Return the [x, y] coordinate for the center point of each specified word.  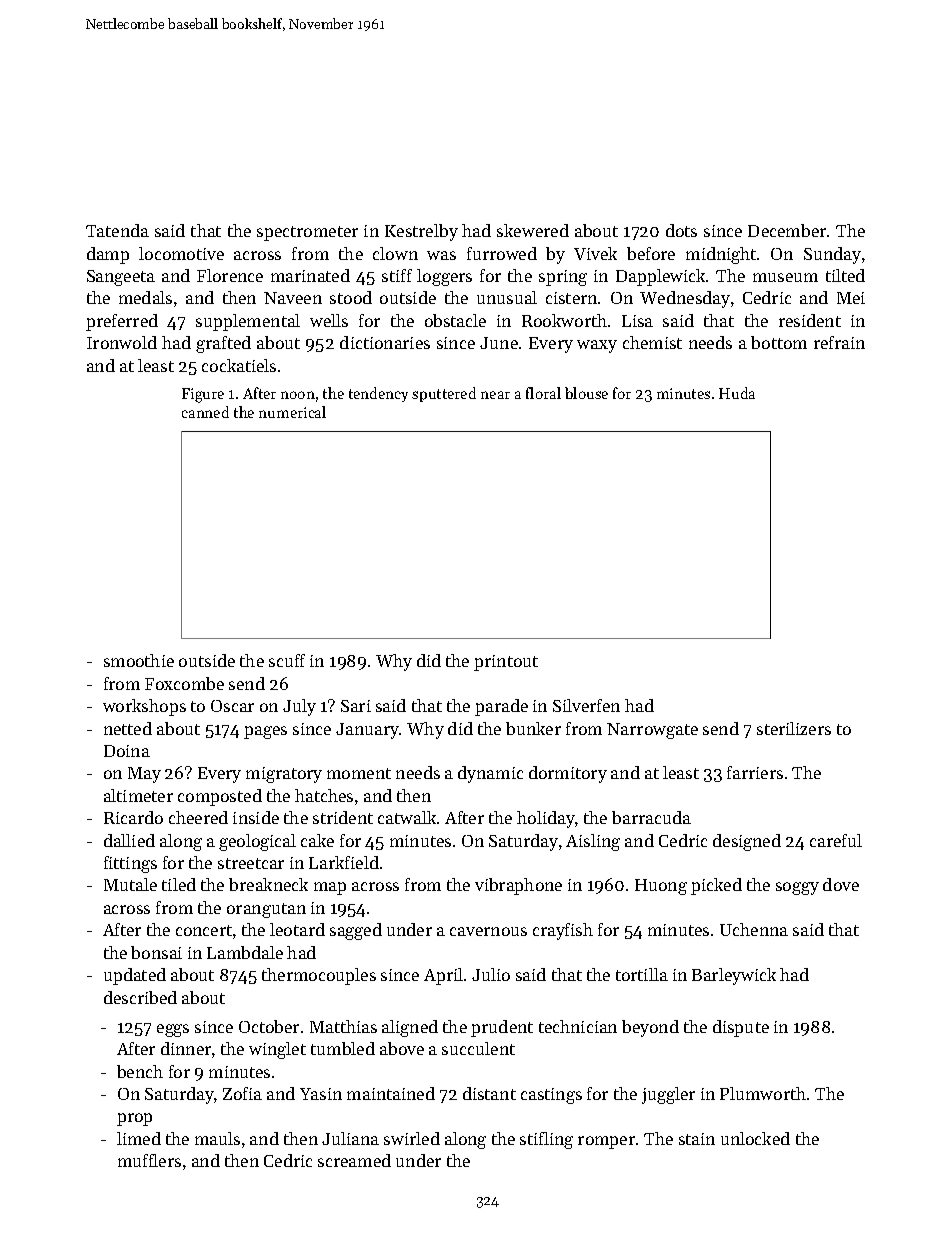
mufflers [149, 1160]
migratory [284, 775]
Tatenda [117, 230]
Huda [737, 393]
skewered [533, 230]
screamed [354, 1160]
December [787, 230]
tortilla [642, 974]
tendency [378, 394]
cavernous [488, 931]
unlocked [755, 1138]
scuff [287, 660]
